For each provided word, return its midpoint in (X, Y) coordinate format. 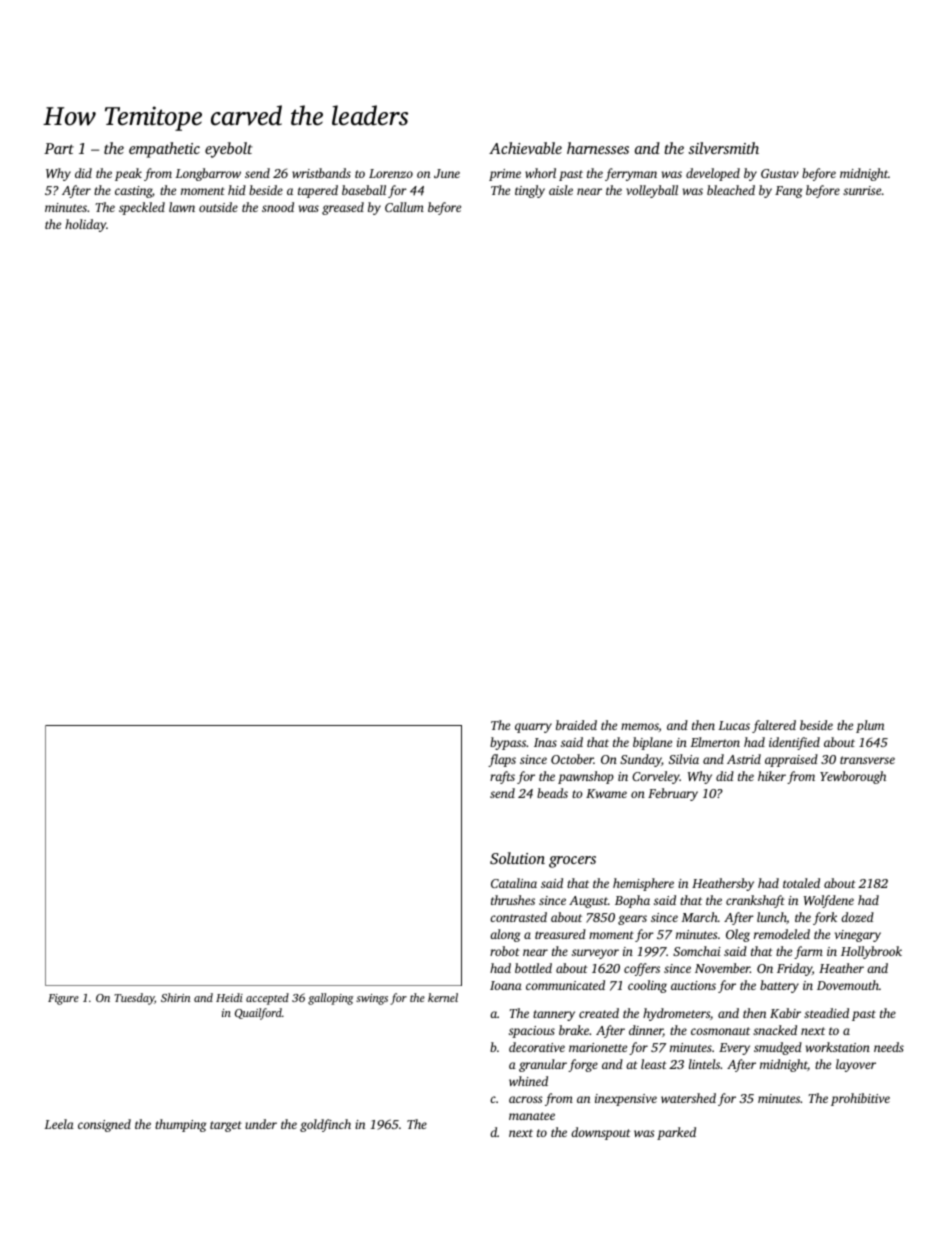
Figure (63, 999)
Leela (59, 1124)
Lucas (734, 725)
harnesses (598, 148)
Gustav (780, 173)
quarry (533, 728)
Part (59, 148)
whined (528, 1081)
